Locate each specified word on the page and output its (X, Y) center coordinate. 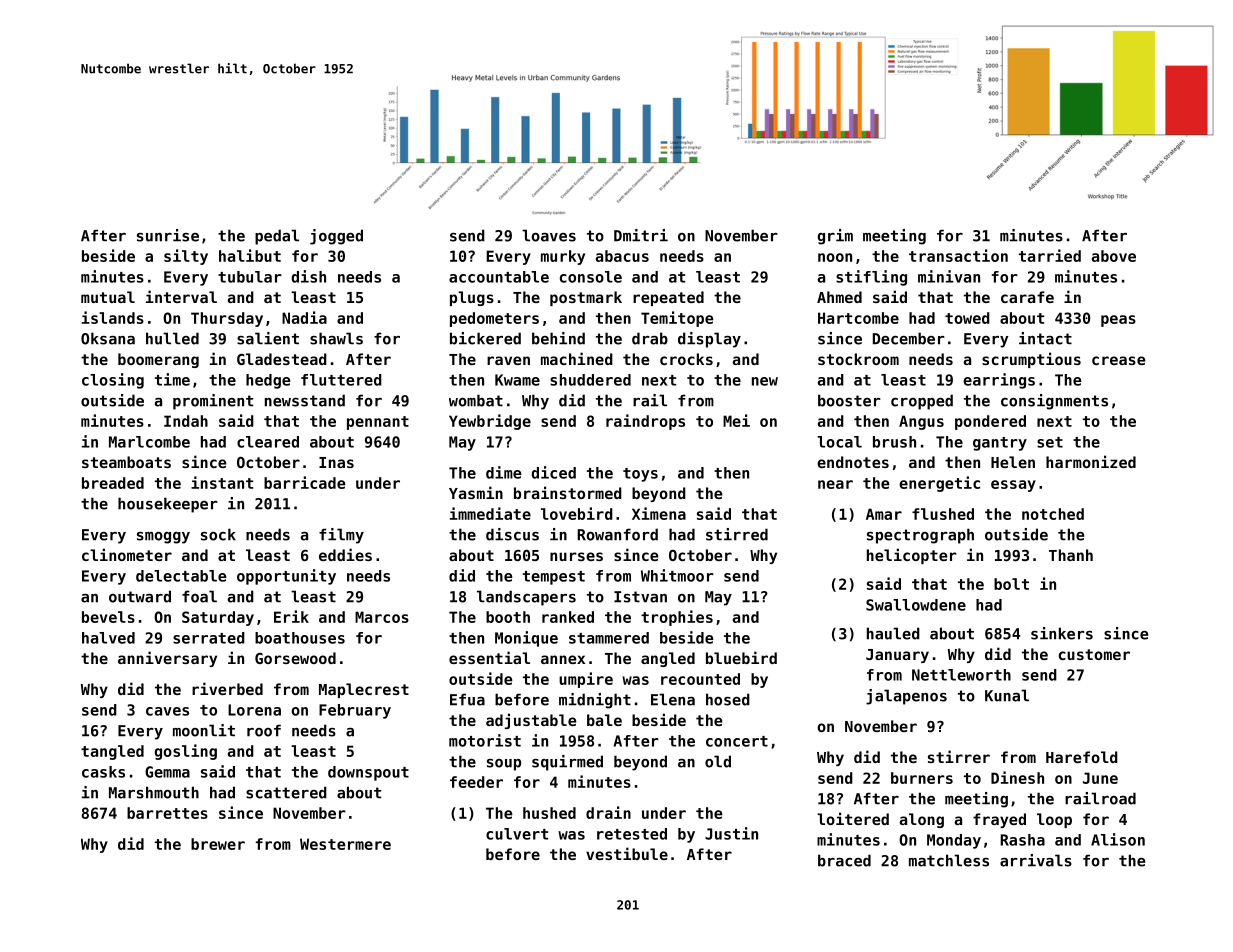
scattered (286, 792)
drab (650, 338)
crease (1118, 360)
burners (922, 778)
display (709, 340)
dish (308, 276)
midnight (595, 701)
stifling (871, 278)
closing (113, 381)
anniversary (167, 659)
